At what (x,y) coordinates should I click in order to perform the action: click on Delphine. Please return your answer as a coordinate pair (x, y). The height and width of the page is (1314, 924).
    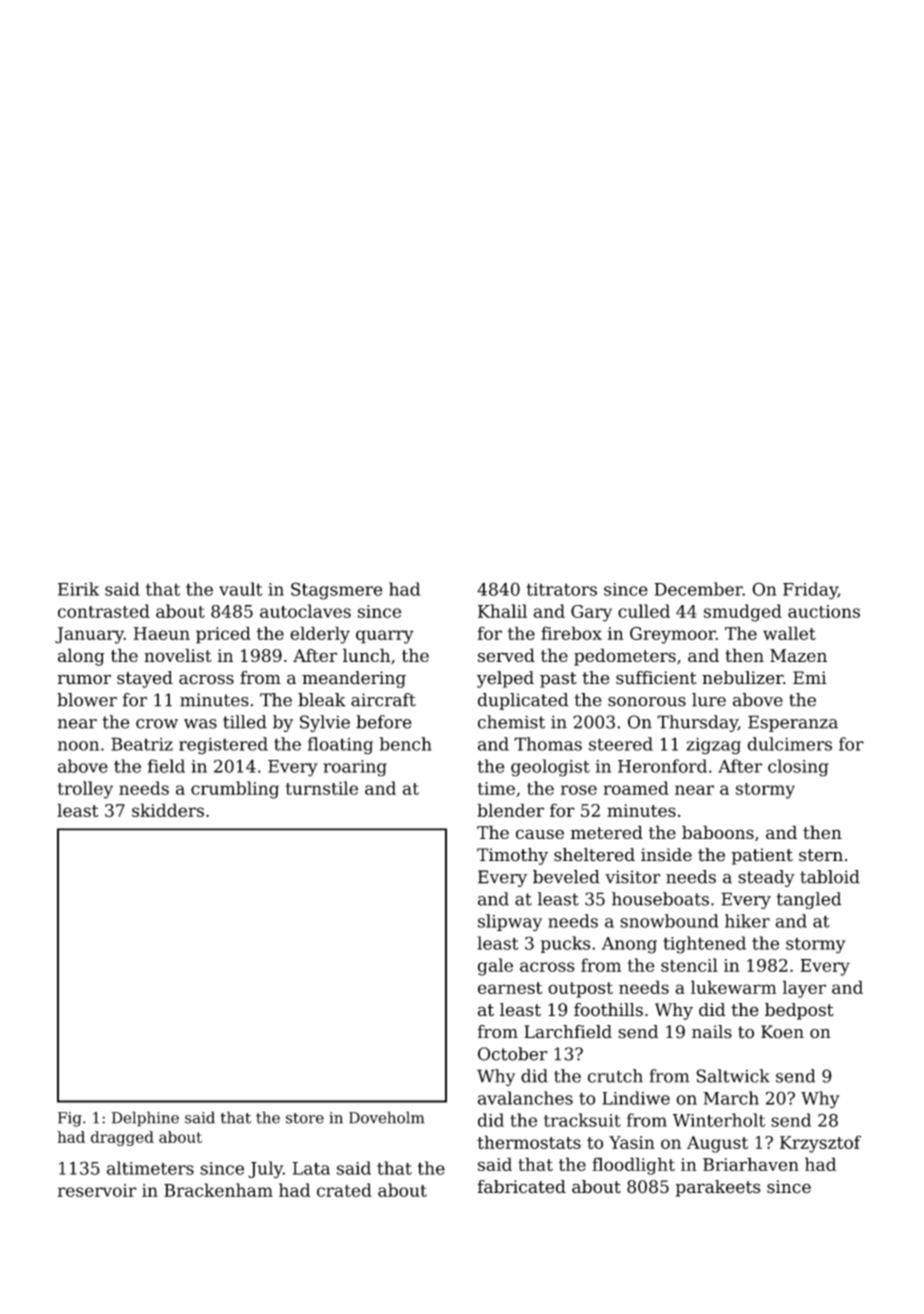
    Looking at the image, I should click on (145, 1119).
